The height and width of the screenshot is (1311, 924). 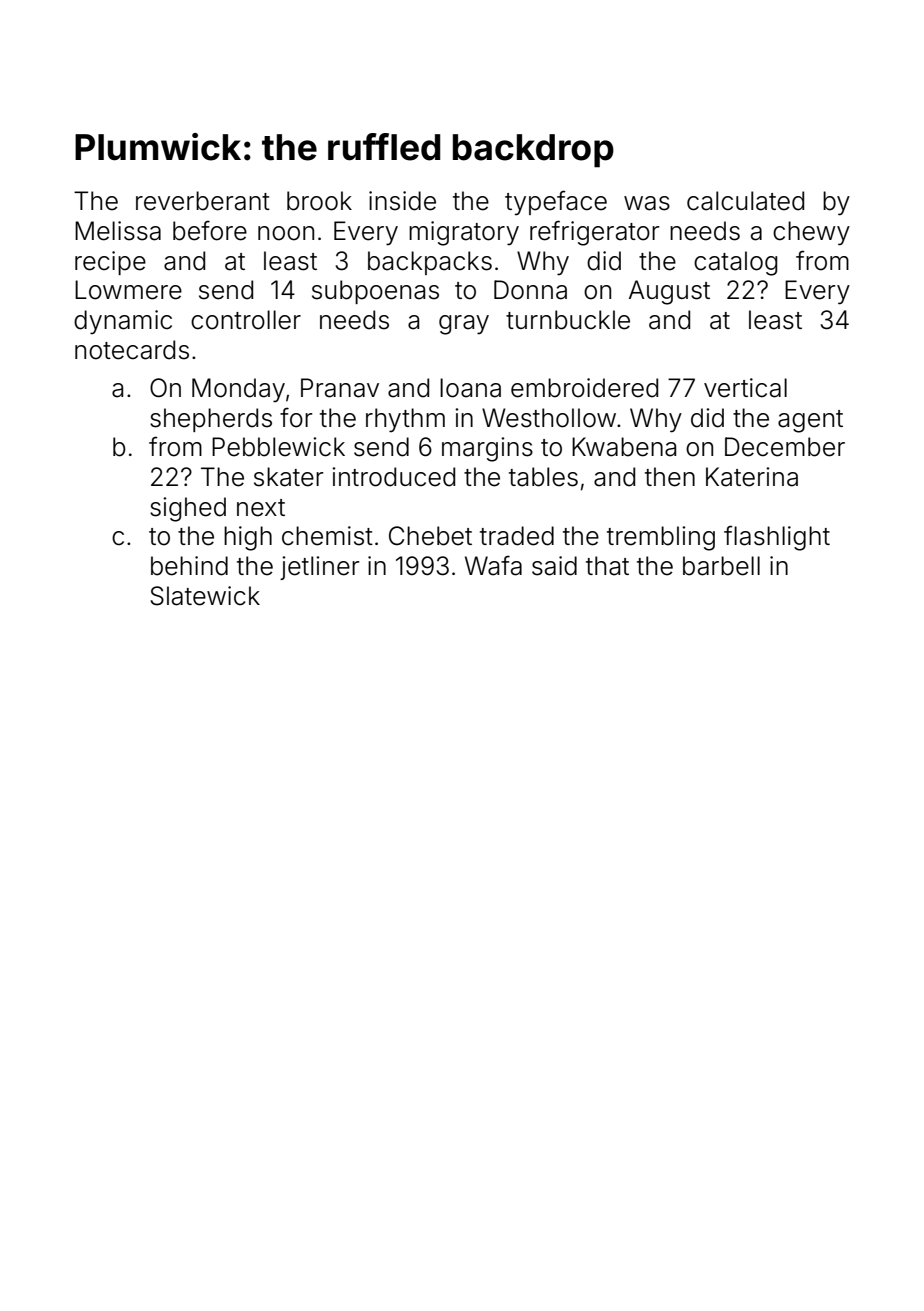 I want to click on December, so click(x=785, y=447).
